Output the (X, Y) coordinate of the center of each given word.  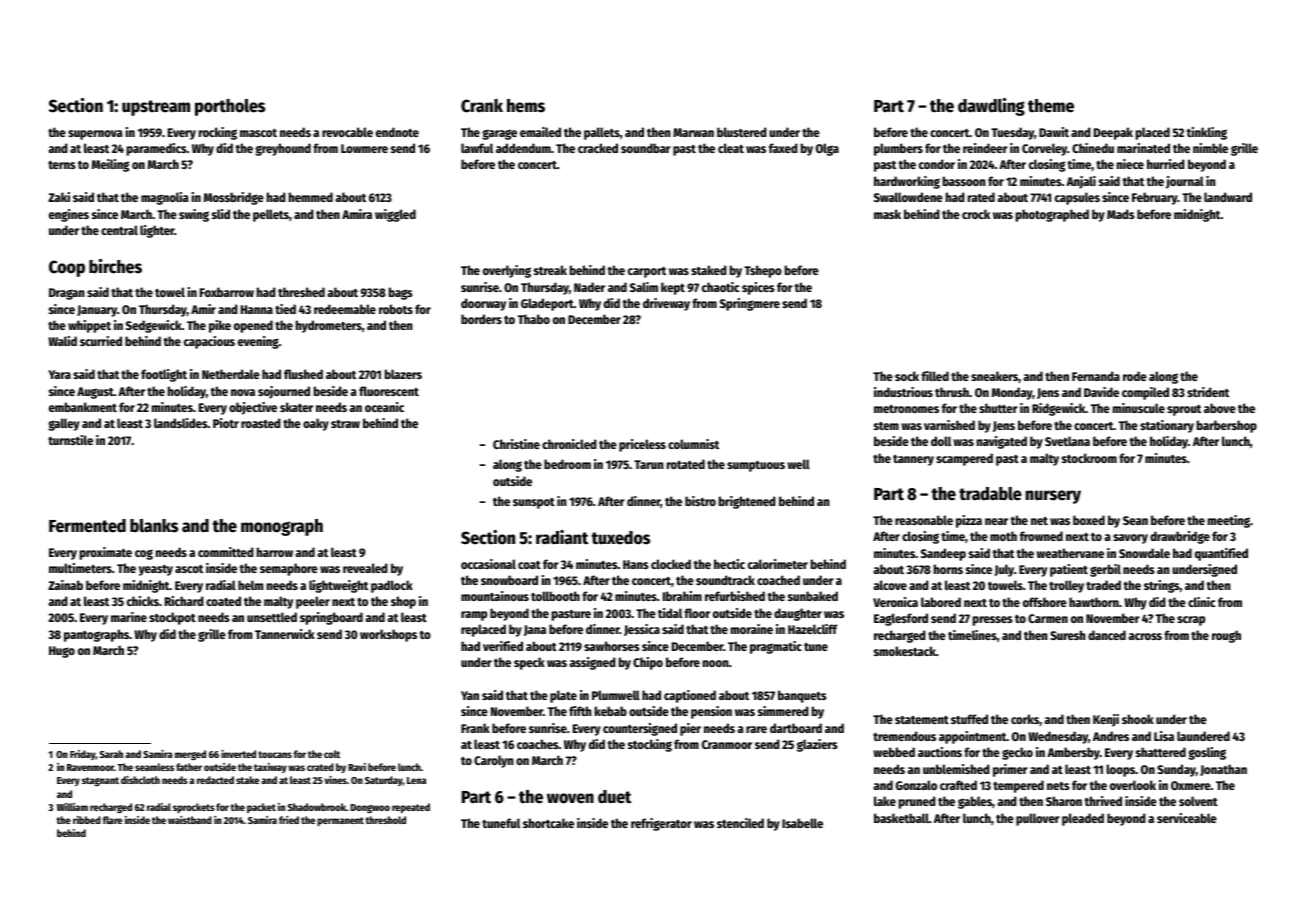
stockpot (172, 618)
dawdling (991, 107)
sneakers (994, 376)
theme (1051, 106)
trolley (1066, 586)
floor (697, 613)
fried (289, 820)
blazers (403, 374)
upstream (156, 108)
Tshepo (763, 271)
